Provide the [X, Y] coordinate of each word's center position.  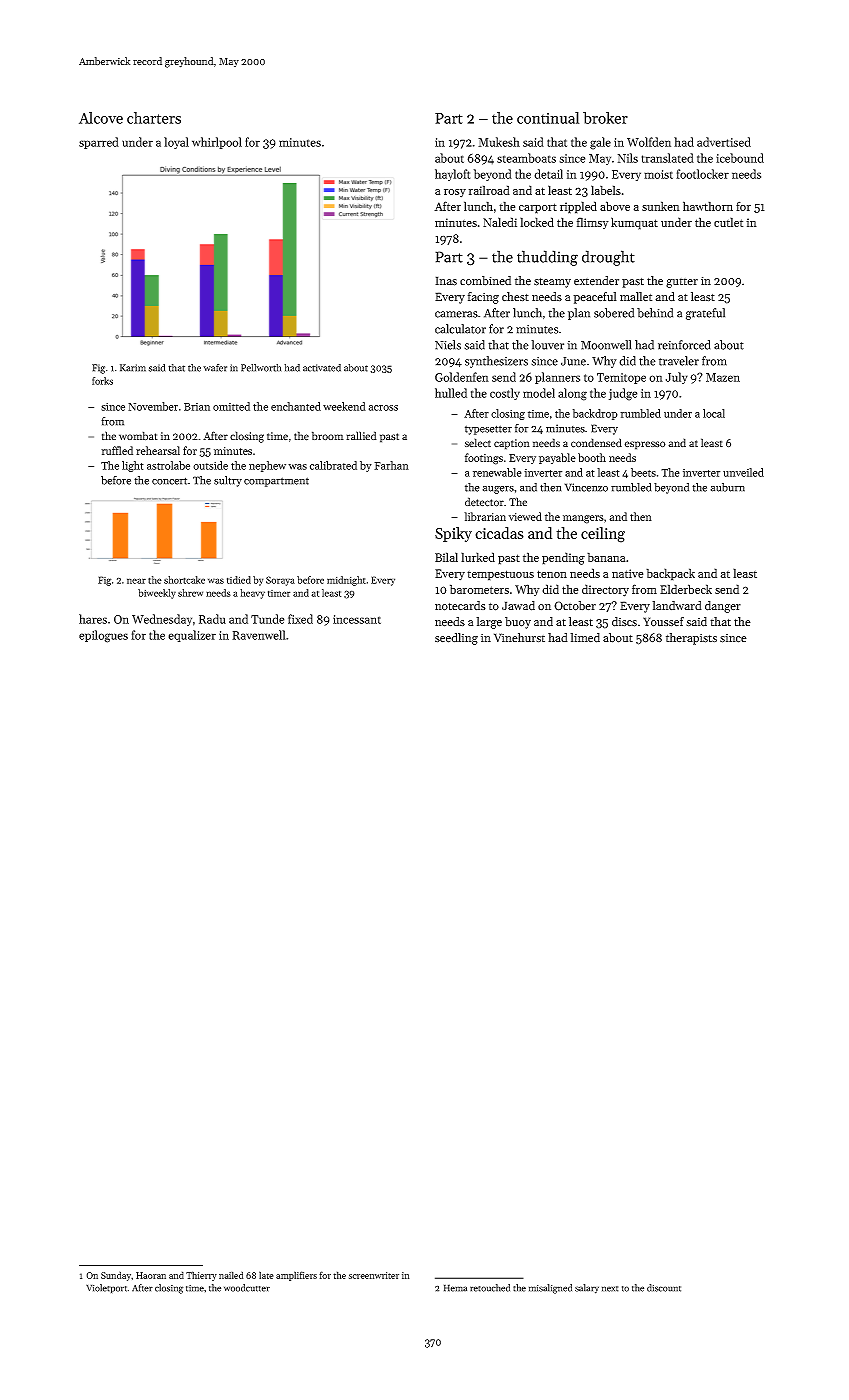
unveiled [743, 472]
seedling [456, 639]
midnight [346, 581]
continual [548, 118]
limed [585, 638]
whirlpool [217, 143]
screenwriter [374, 1275]
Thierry [201, 1276]
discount [664, 1288]
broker [605, 118]
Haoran [151, 1275]
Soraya [280, 581]
